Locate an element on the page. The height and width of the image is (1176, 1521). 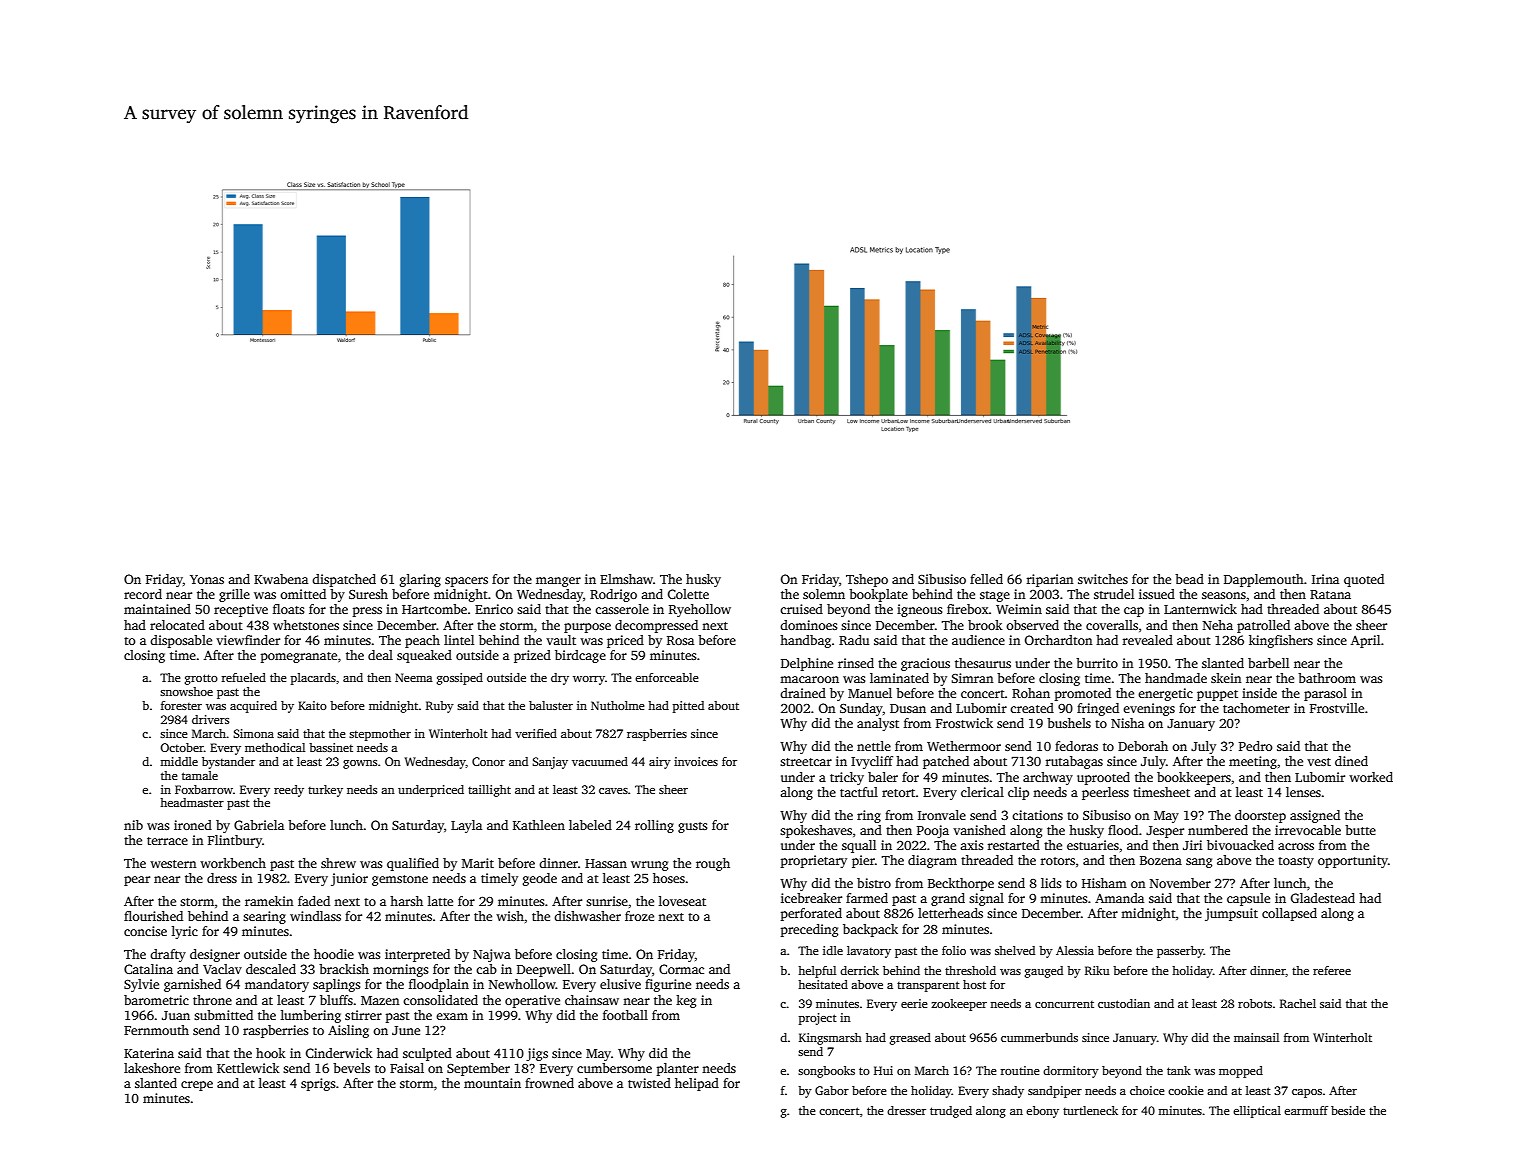
letterheads is located at coordinates (950, 913).
